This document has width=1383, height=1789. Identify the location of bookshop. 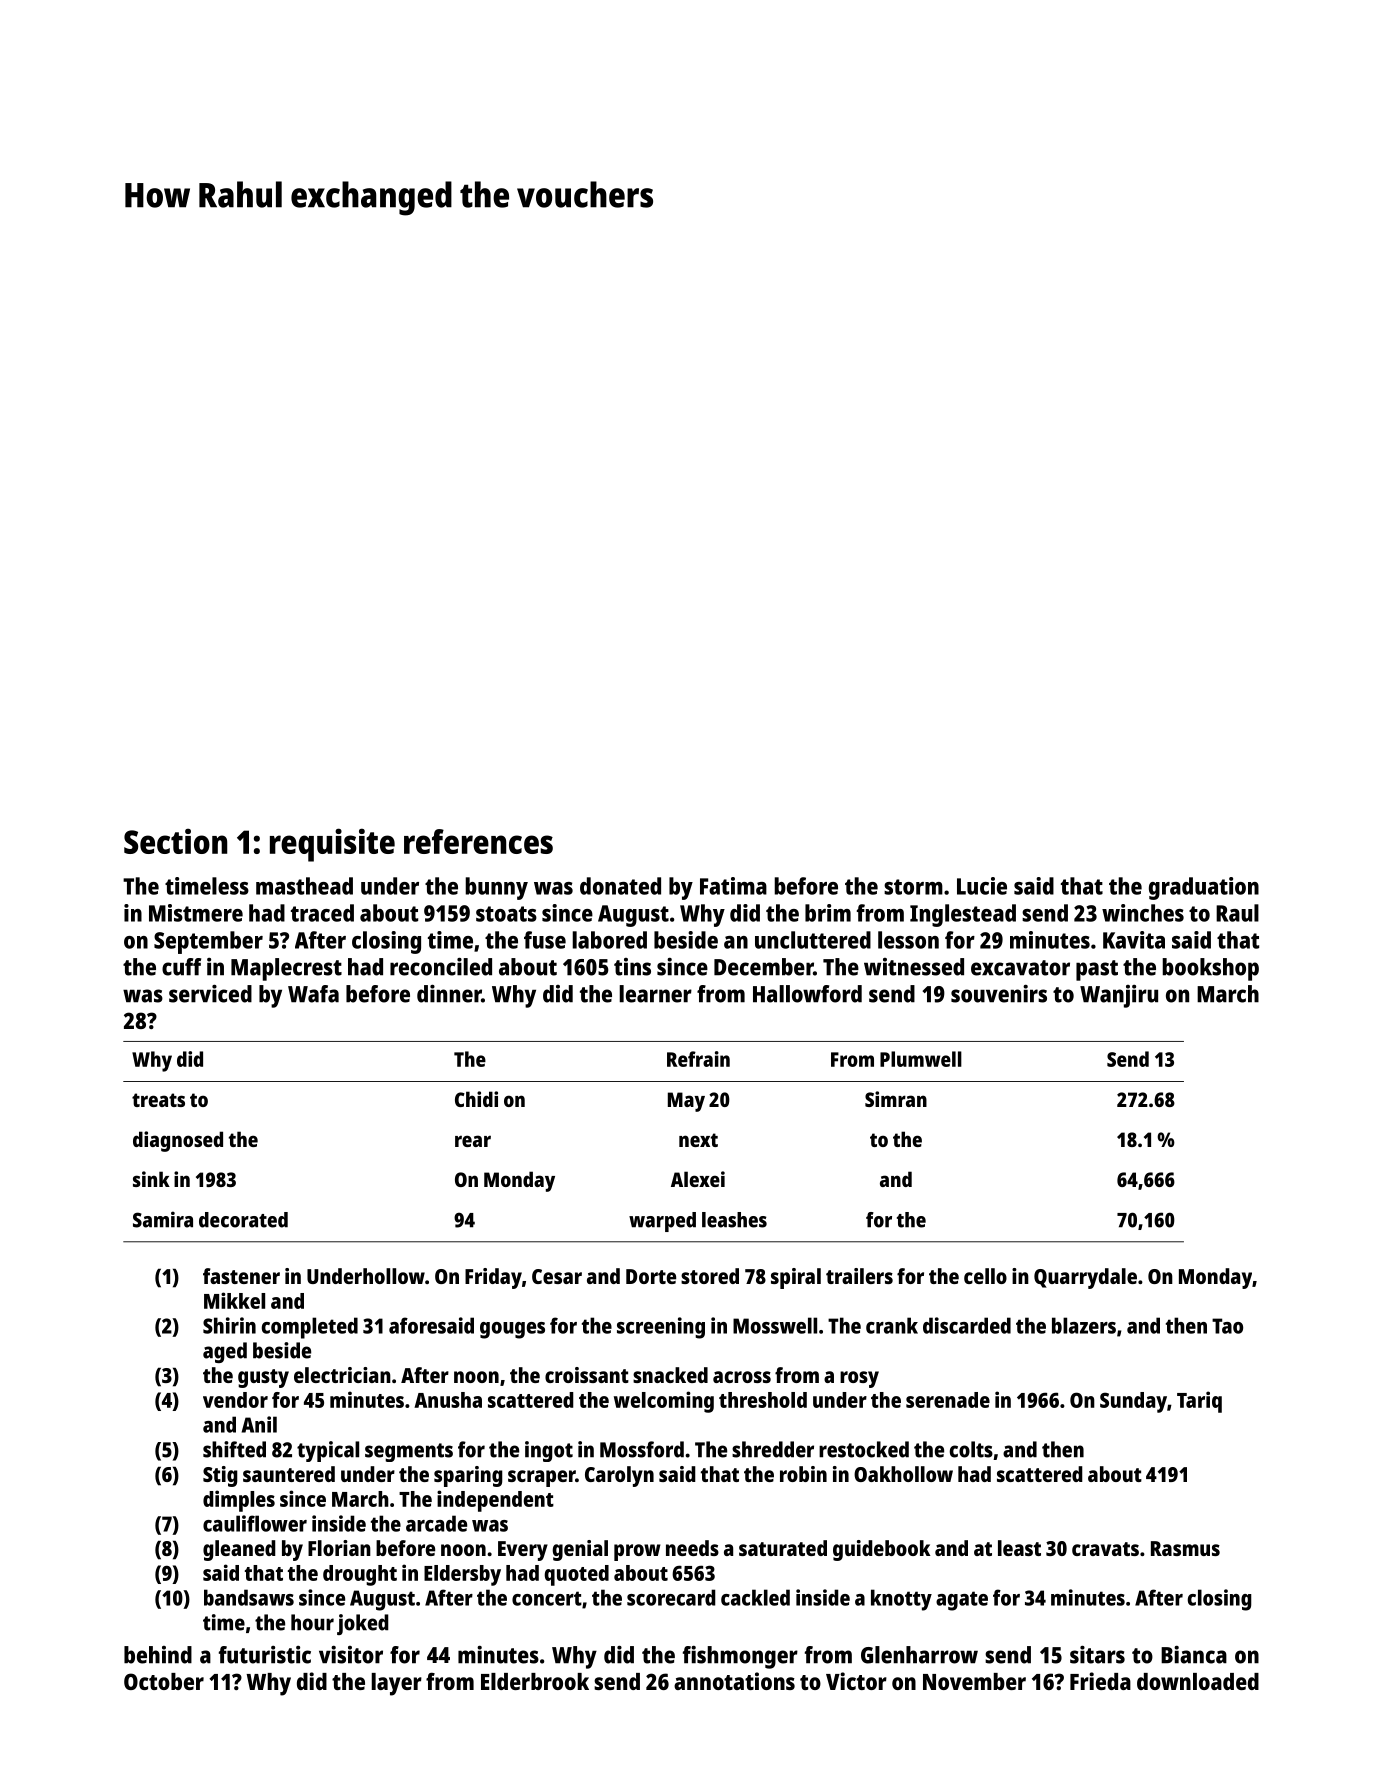
(1210, 969).
